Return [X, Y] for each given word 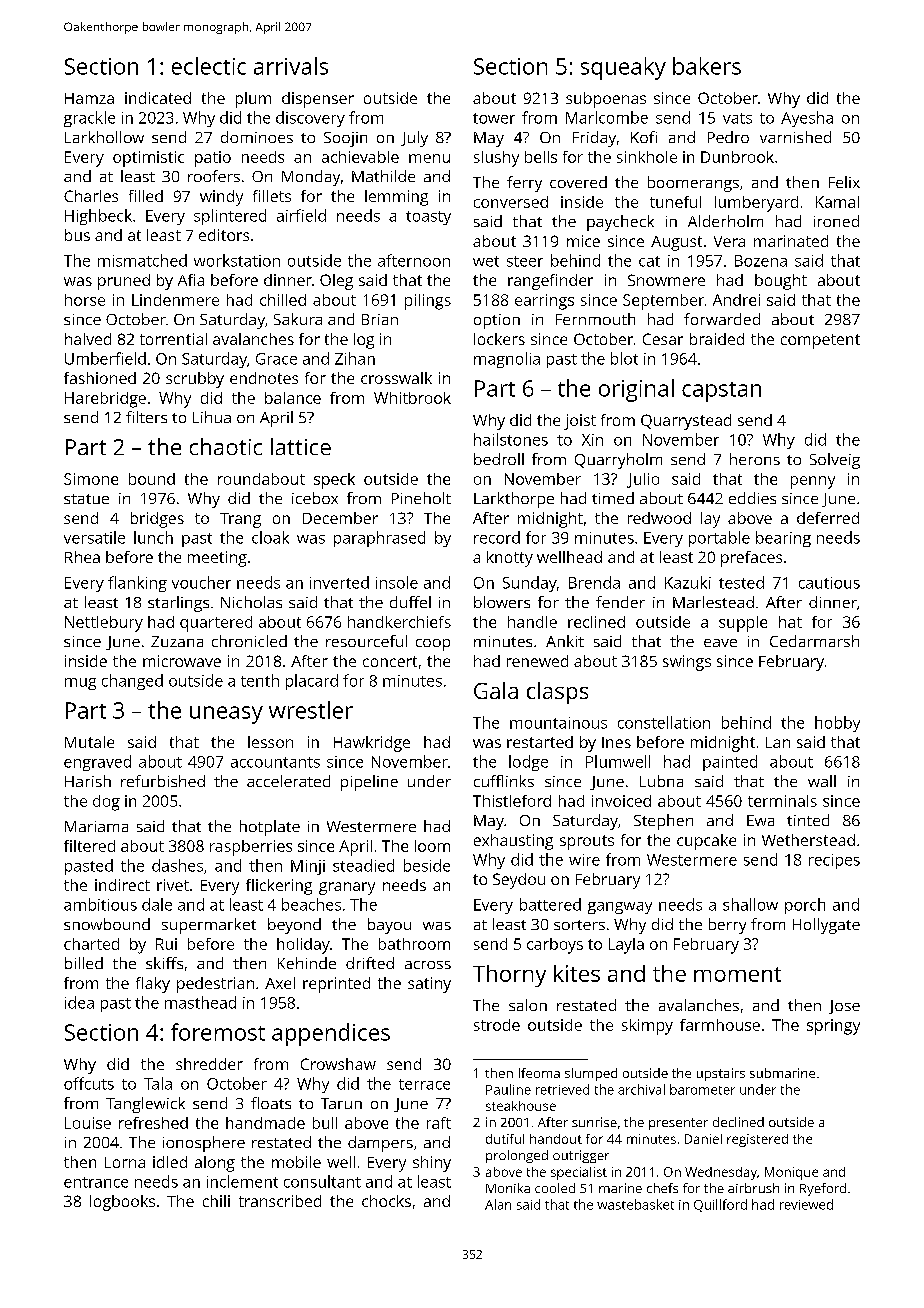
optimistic [148, 159]
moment [737, 974]
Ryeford [823, 1189]
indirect [122, 885]
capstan [721, 392]
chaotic [226, 446]
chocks [386, 1201]
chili [216, 1201]
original [636, 390]
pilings [428, 302]
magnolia [507, 360]
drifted [370, 963]
